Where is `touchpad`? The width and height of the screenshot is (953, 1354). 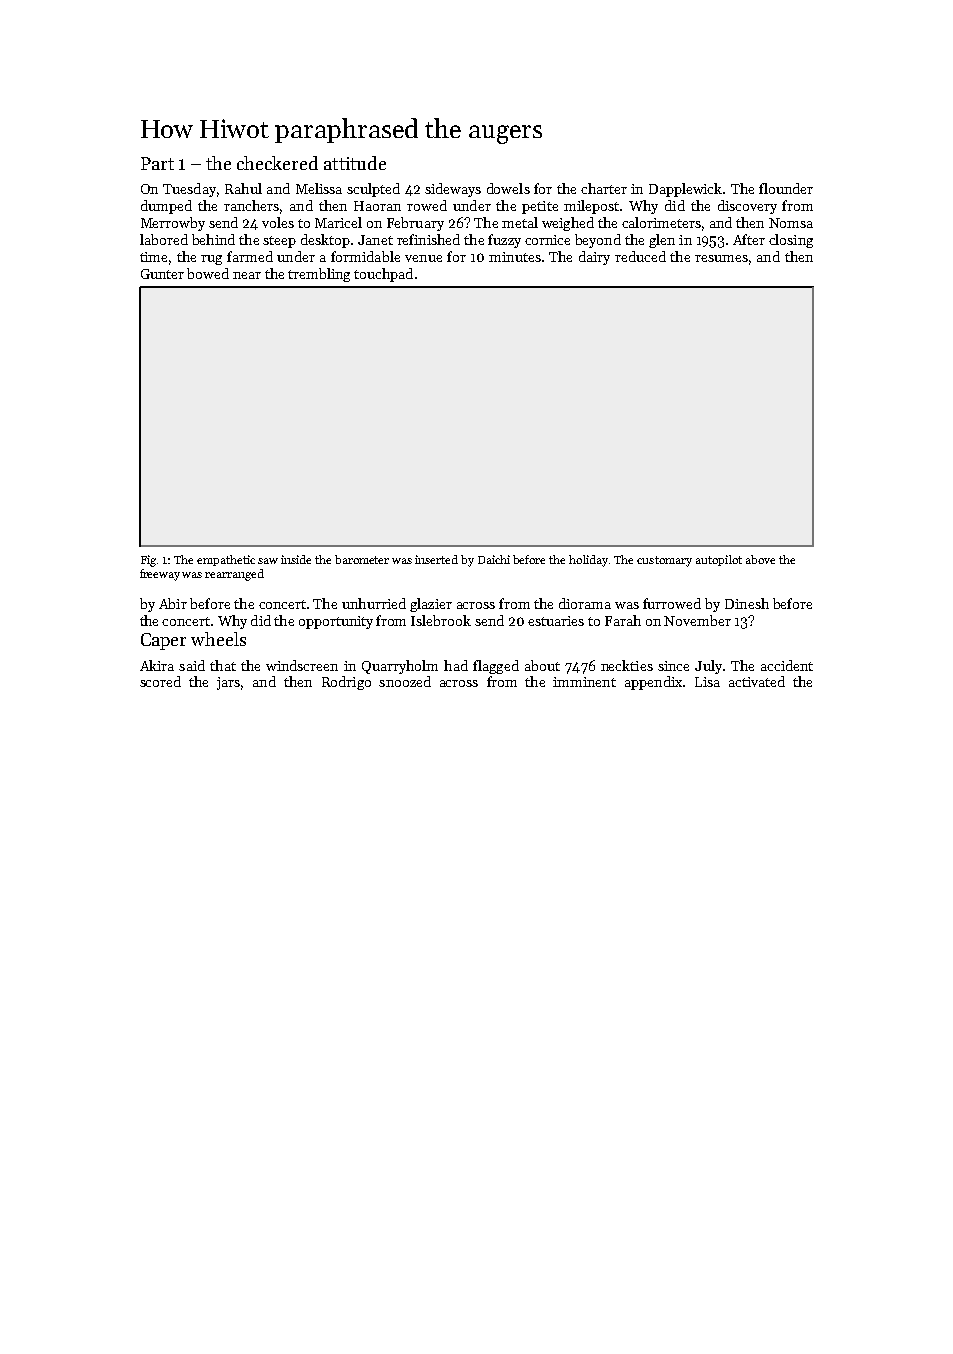
touchpad is located at coordinates (383, 275).
